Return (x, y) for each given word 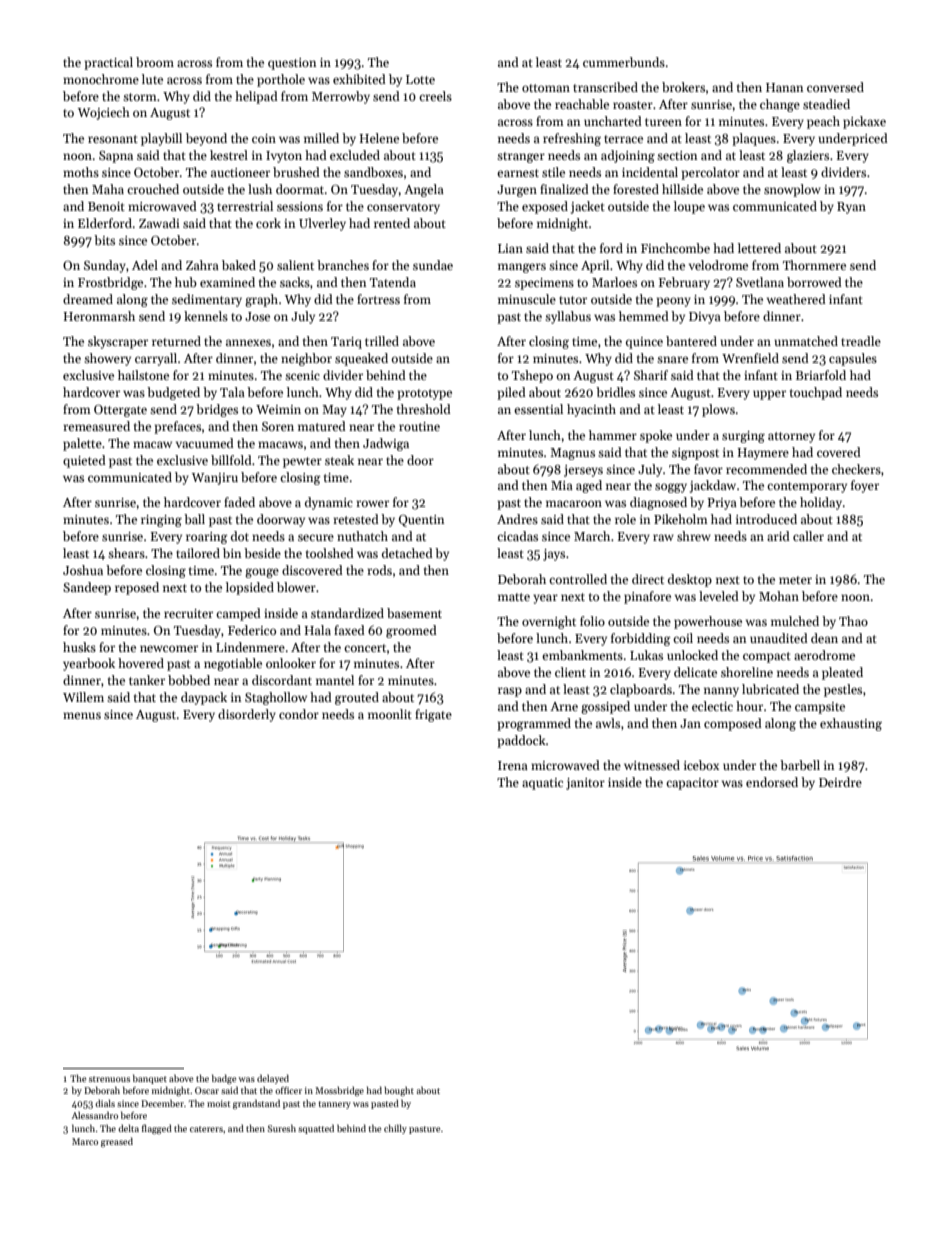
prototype (424, 394)
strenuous (109, 1079)
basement (414, 613)
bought (399, 1091)
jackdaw (713, 486)
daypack (204, 698)
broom (155, 62)
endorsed (772, 782)
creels (435, 96)
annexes (248, 342)
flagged (157, 1129)
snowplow (792, 190)
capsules (853, 359)
